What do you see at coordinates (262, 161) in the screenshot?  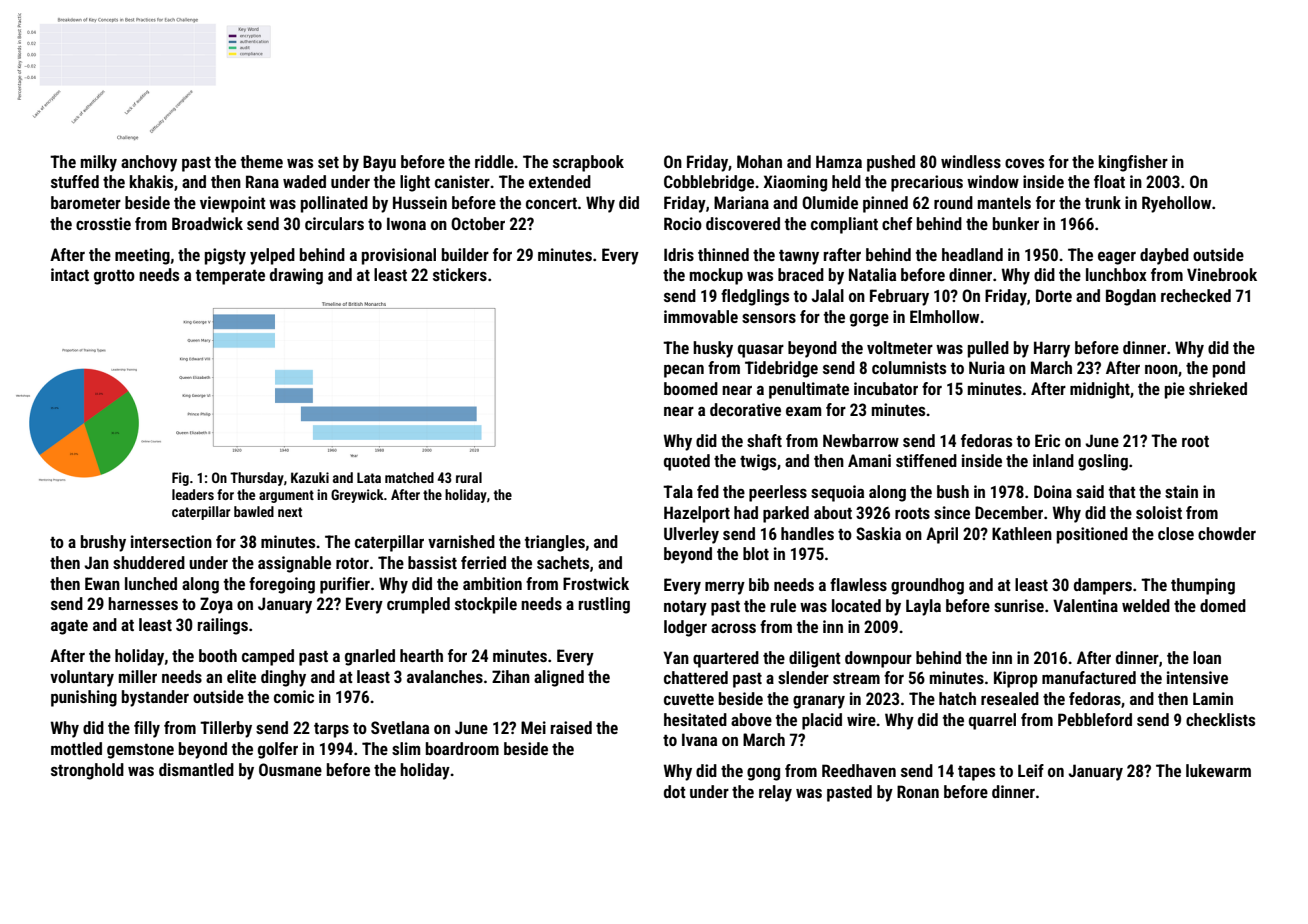 I see `theme` at bounding box center [262, 161].
